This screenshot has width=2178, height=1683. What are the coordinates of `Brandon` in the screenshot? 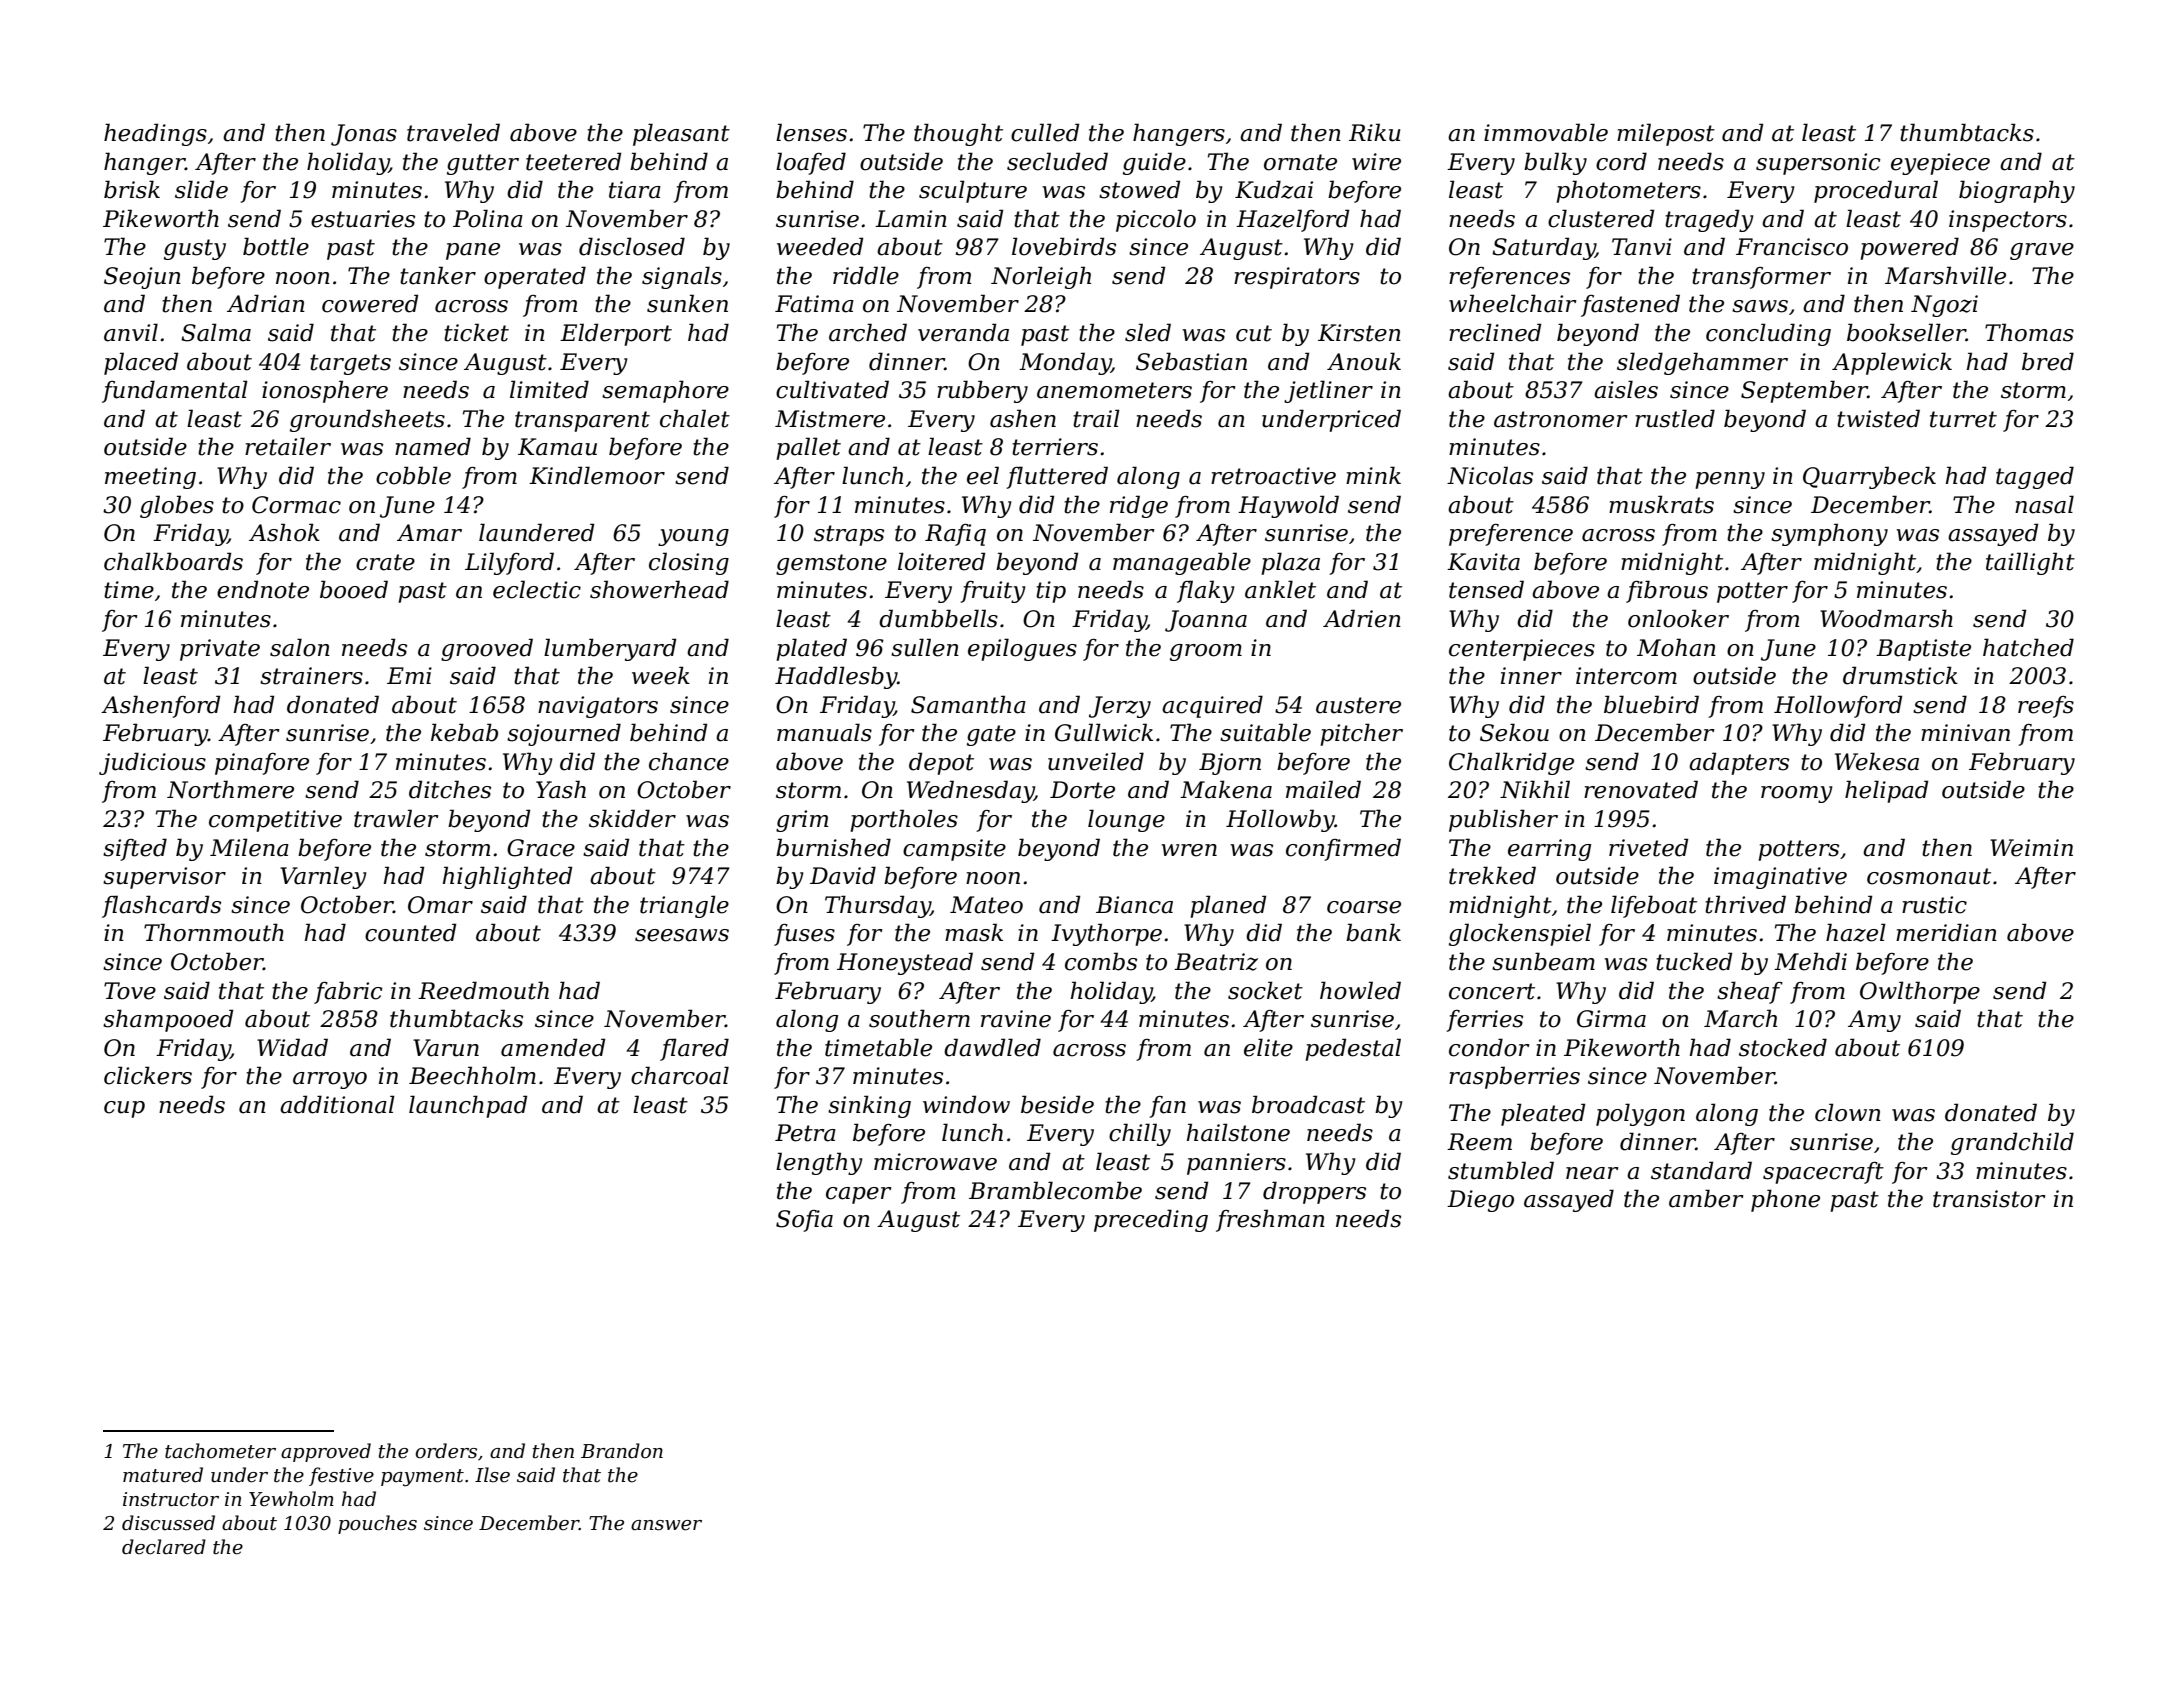 It's located at (622, 1451).
